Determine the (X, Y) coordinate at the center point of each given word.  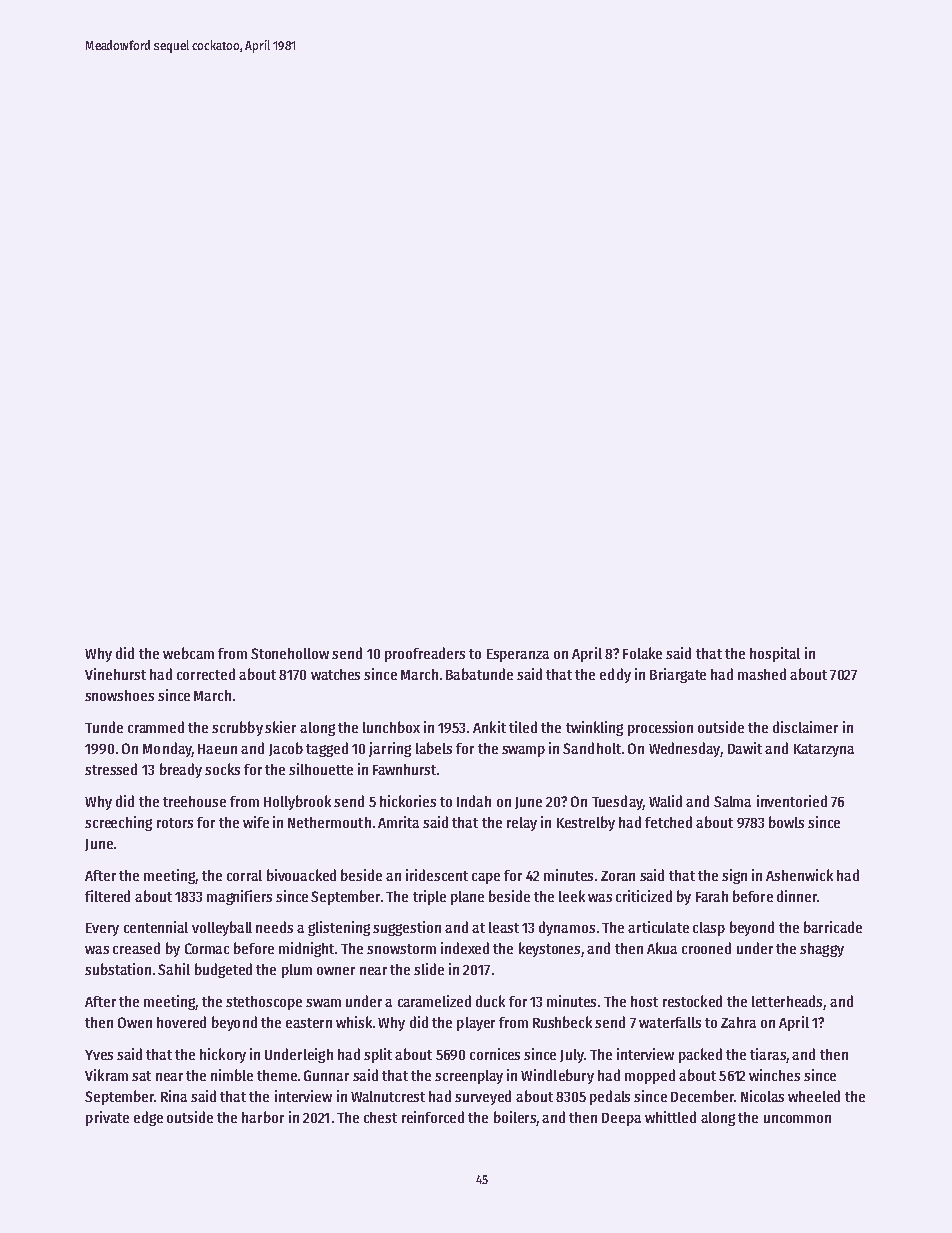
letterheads (787, 1001)
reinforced (433, 1117)
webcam (188, 653)
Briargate (678, 675)
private (107, 1118)
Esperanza (518, 655)
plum (297, 971)
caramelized (434, 1001)
